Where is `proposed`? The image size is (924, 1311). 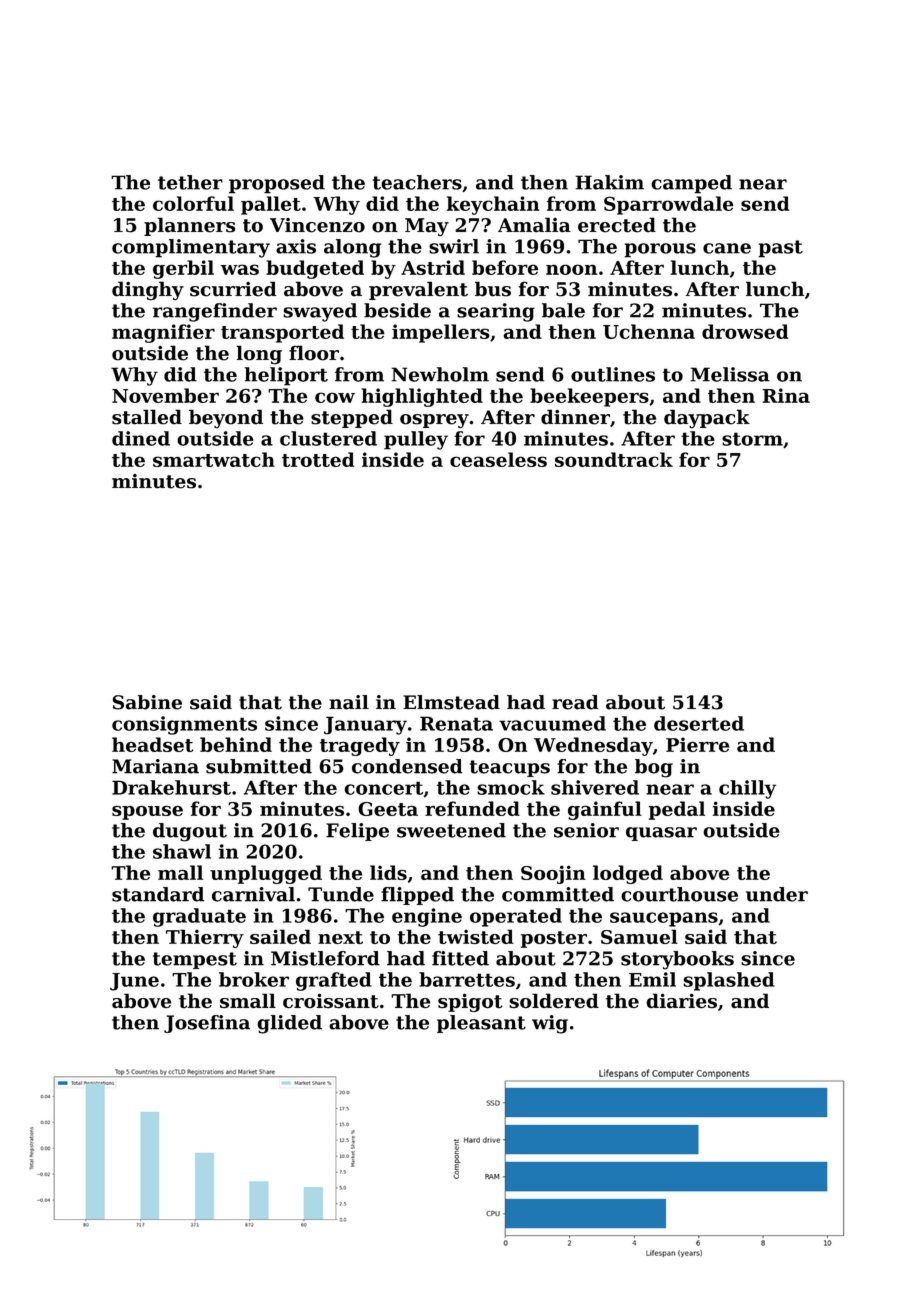
proposed is located at coordinates (277, 184).
